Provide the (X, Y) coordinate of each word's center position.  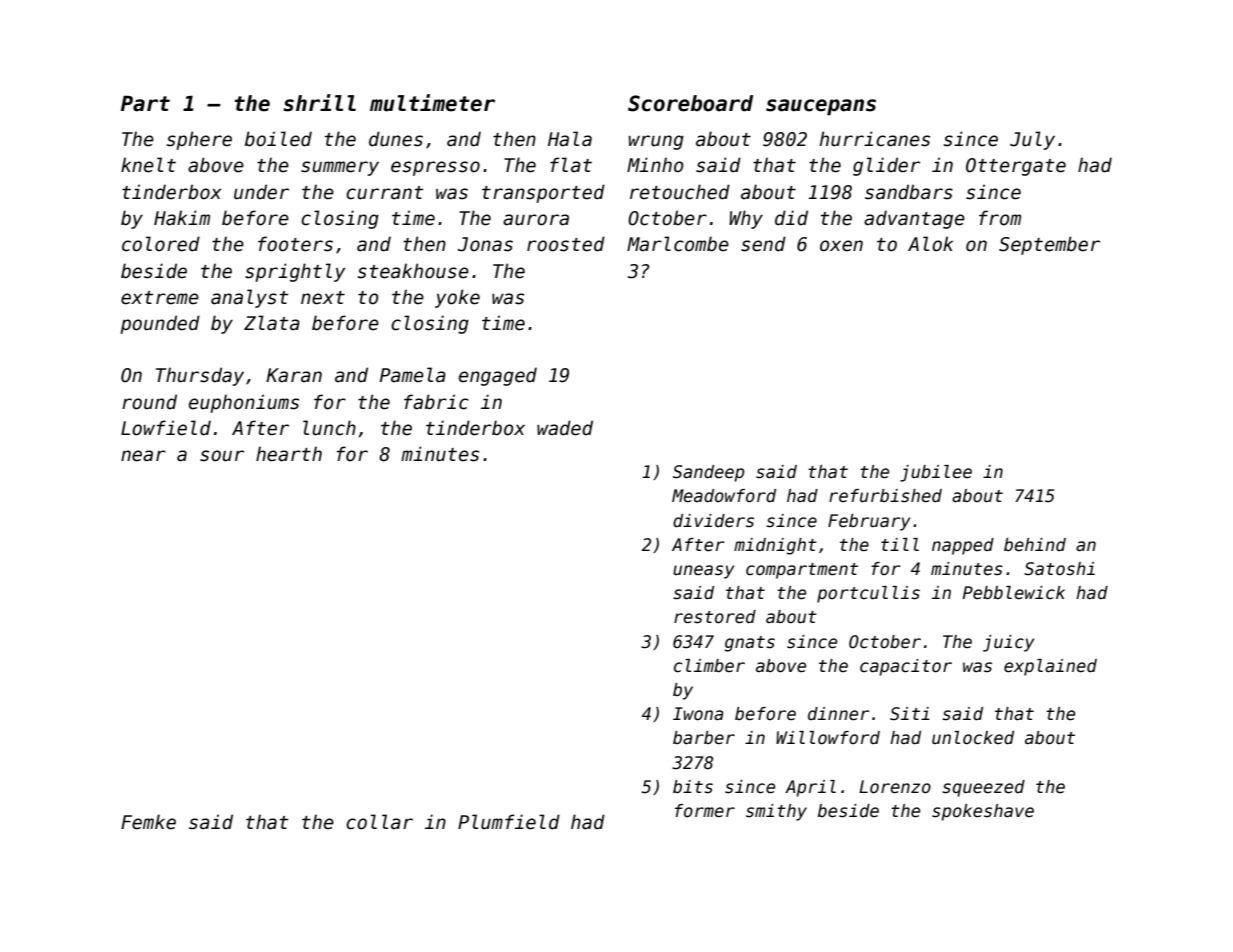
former (705, 811)
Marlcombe (678, 244)
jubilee (936, 473)
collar (379, 822)
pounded (160, 324)
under (261, 192)
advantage (914, 219)
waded (565, 428)
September (1049, 245)
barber (704, 738)
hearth (289, 454)
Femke (148, 822)
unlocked (973, 738)
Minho (655, 165)
